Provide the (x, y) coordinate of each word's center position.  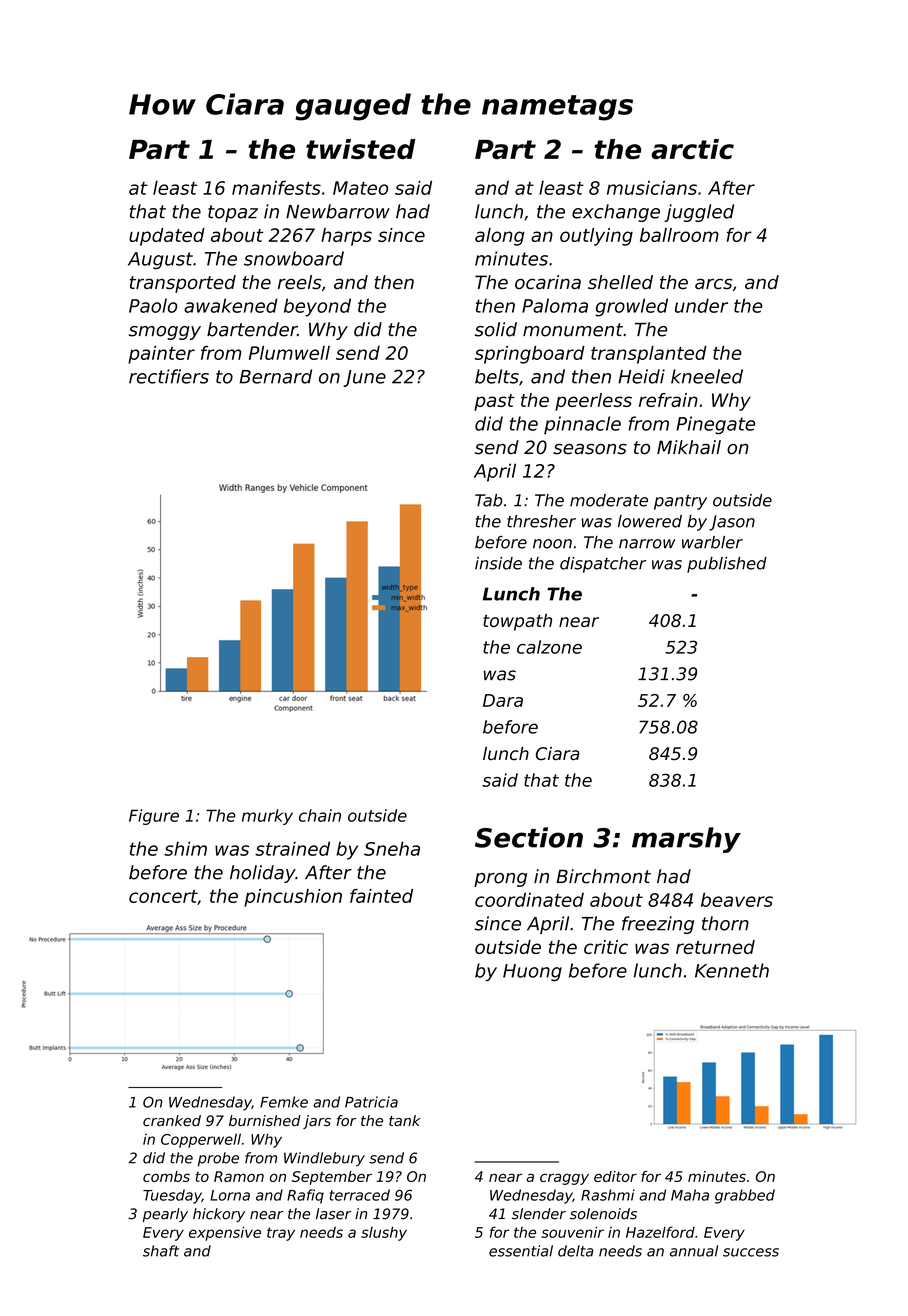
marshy (686, 840)
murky (267, 817)
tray (281, 1234)
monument (573, 330)
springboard (530, 355)
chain (320, 815)
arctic (692, 149)
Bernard (275, 376)
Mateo (360, 188)
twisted (361, 149)
